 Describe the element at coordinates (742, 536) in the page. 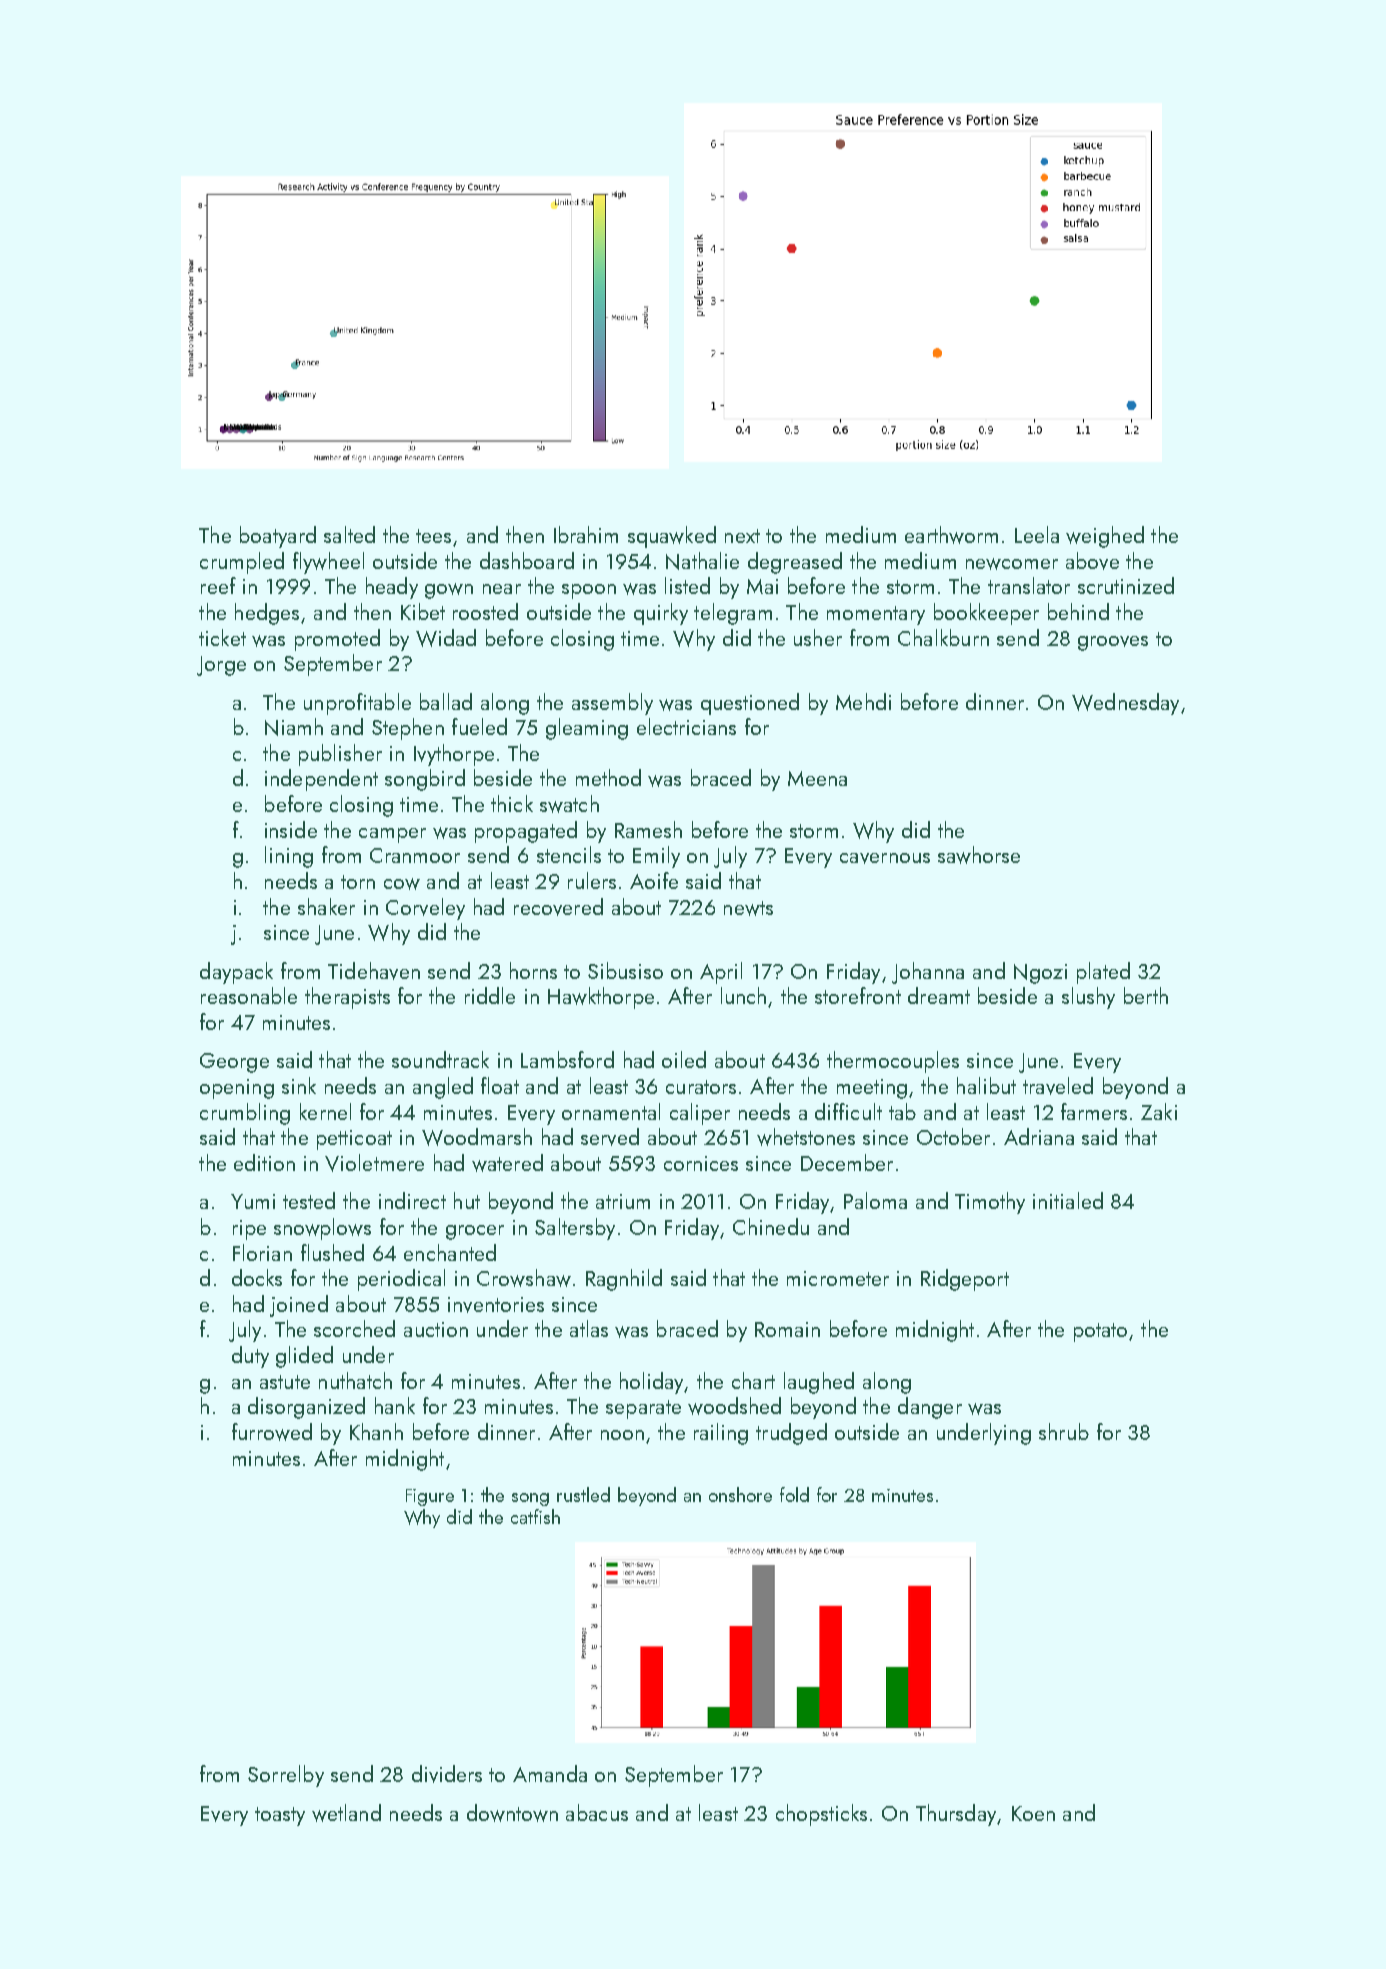

I see `next` at that location.
